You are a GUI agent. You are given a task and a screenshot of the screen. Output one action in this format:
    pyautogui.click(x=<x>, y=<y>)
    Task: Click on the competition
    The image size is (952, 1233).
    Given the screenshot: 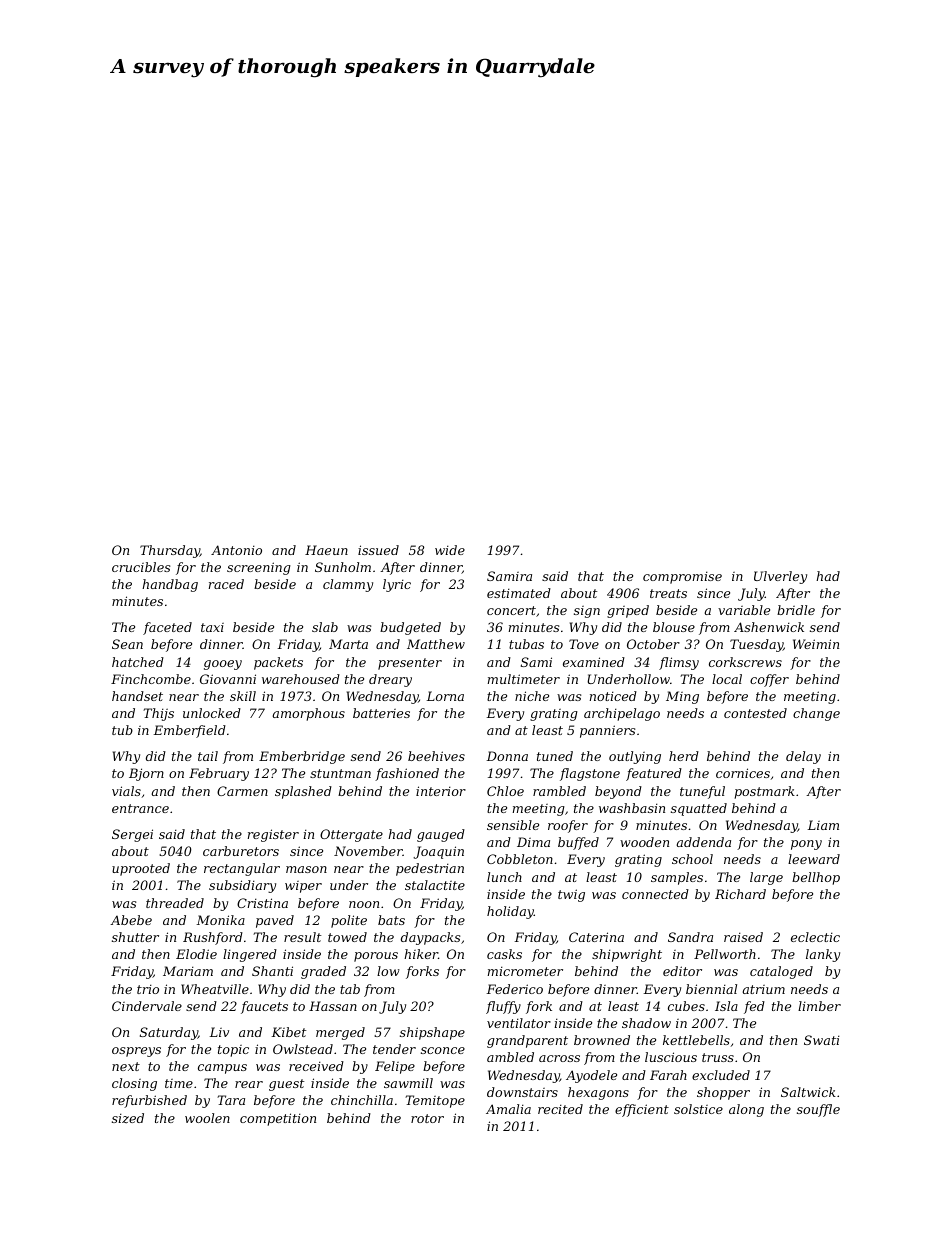 What is the action you would take?
    pyautogui.click(x=278, y=1119)
